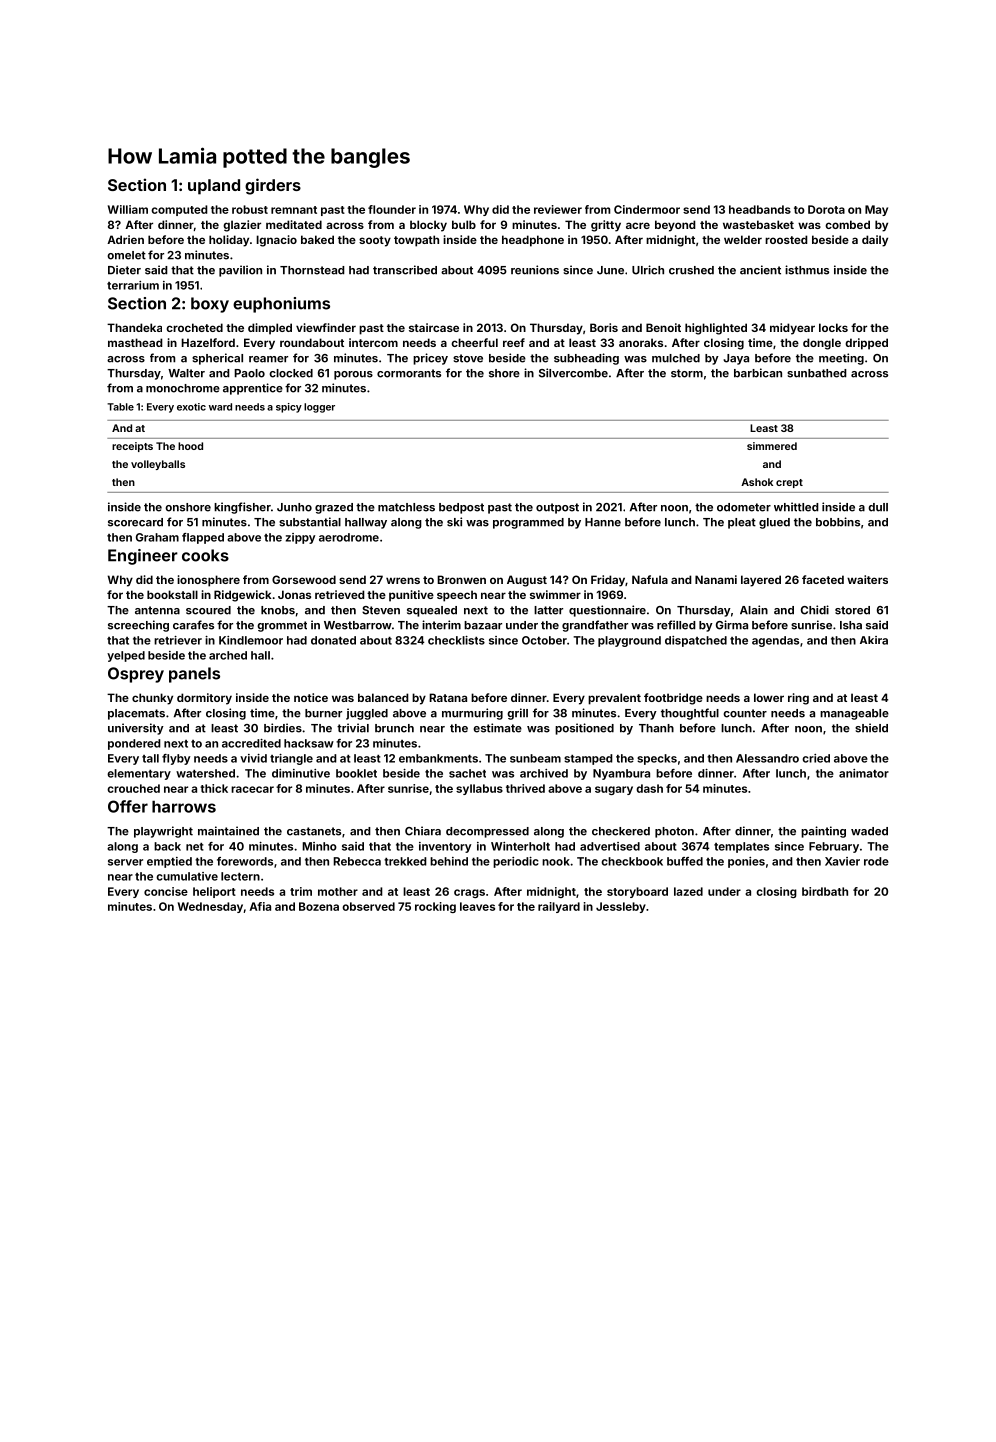  Describe the element at coordinates (435, 907) in the image. I see `rocking` at that location.
